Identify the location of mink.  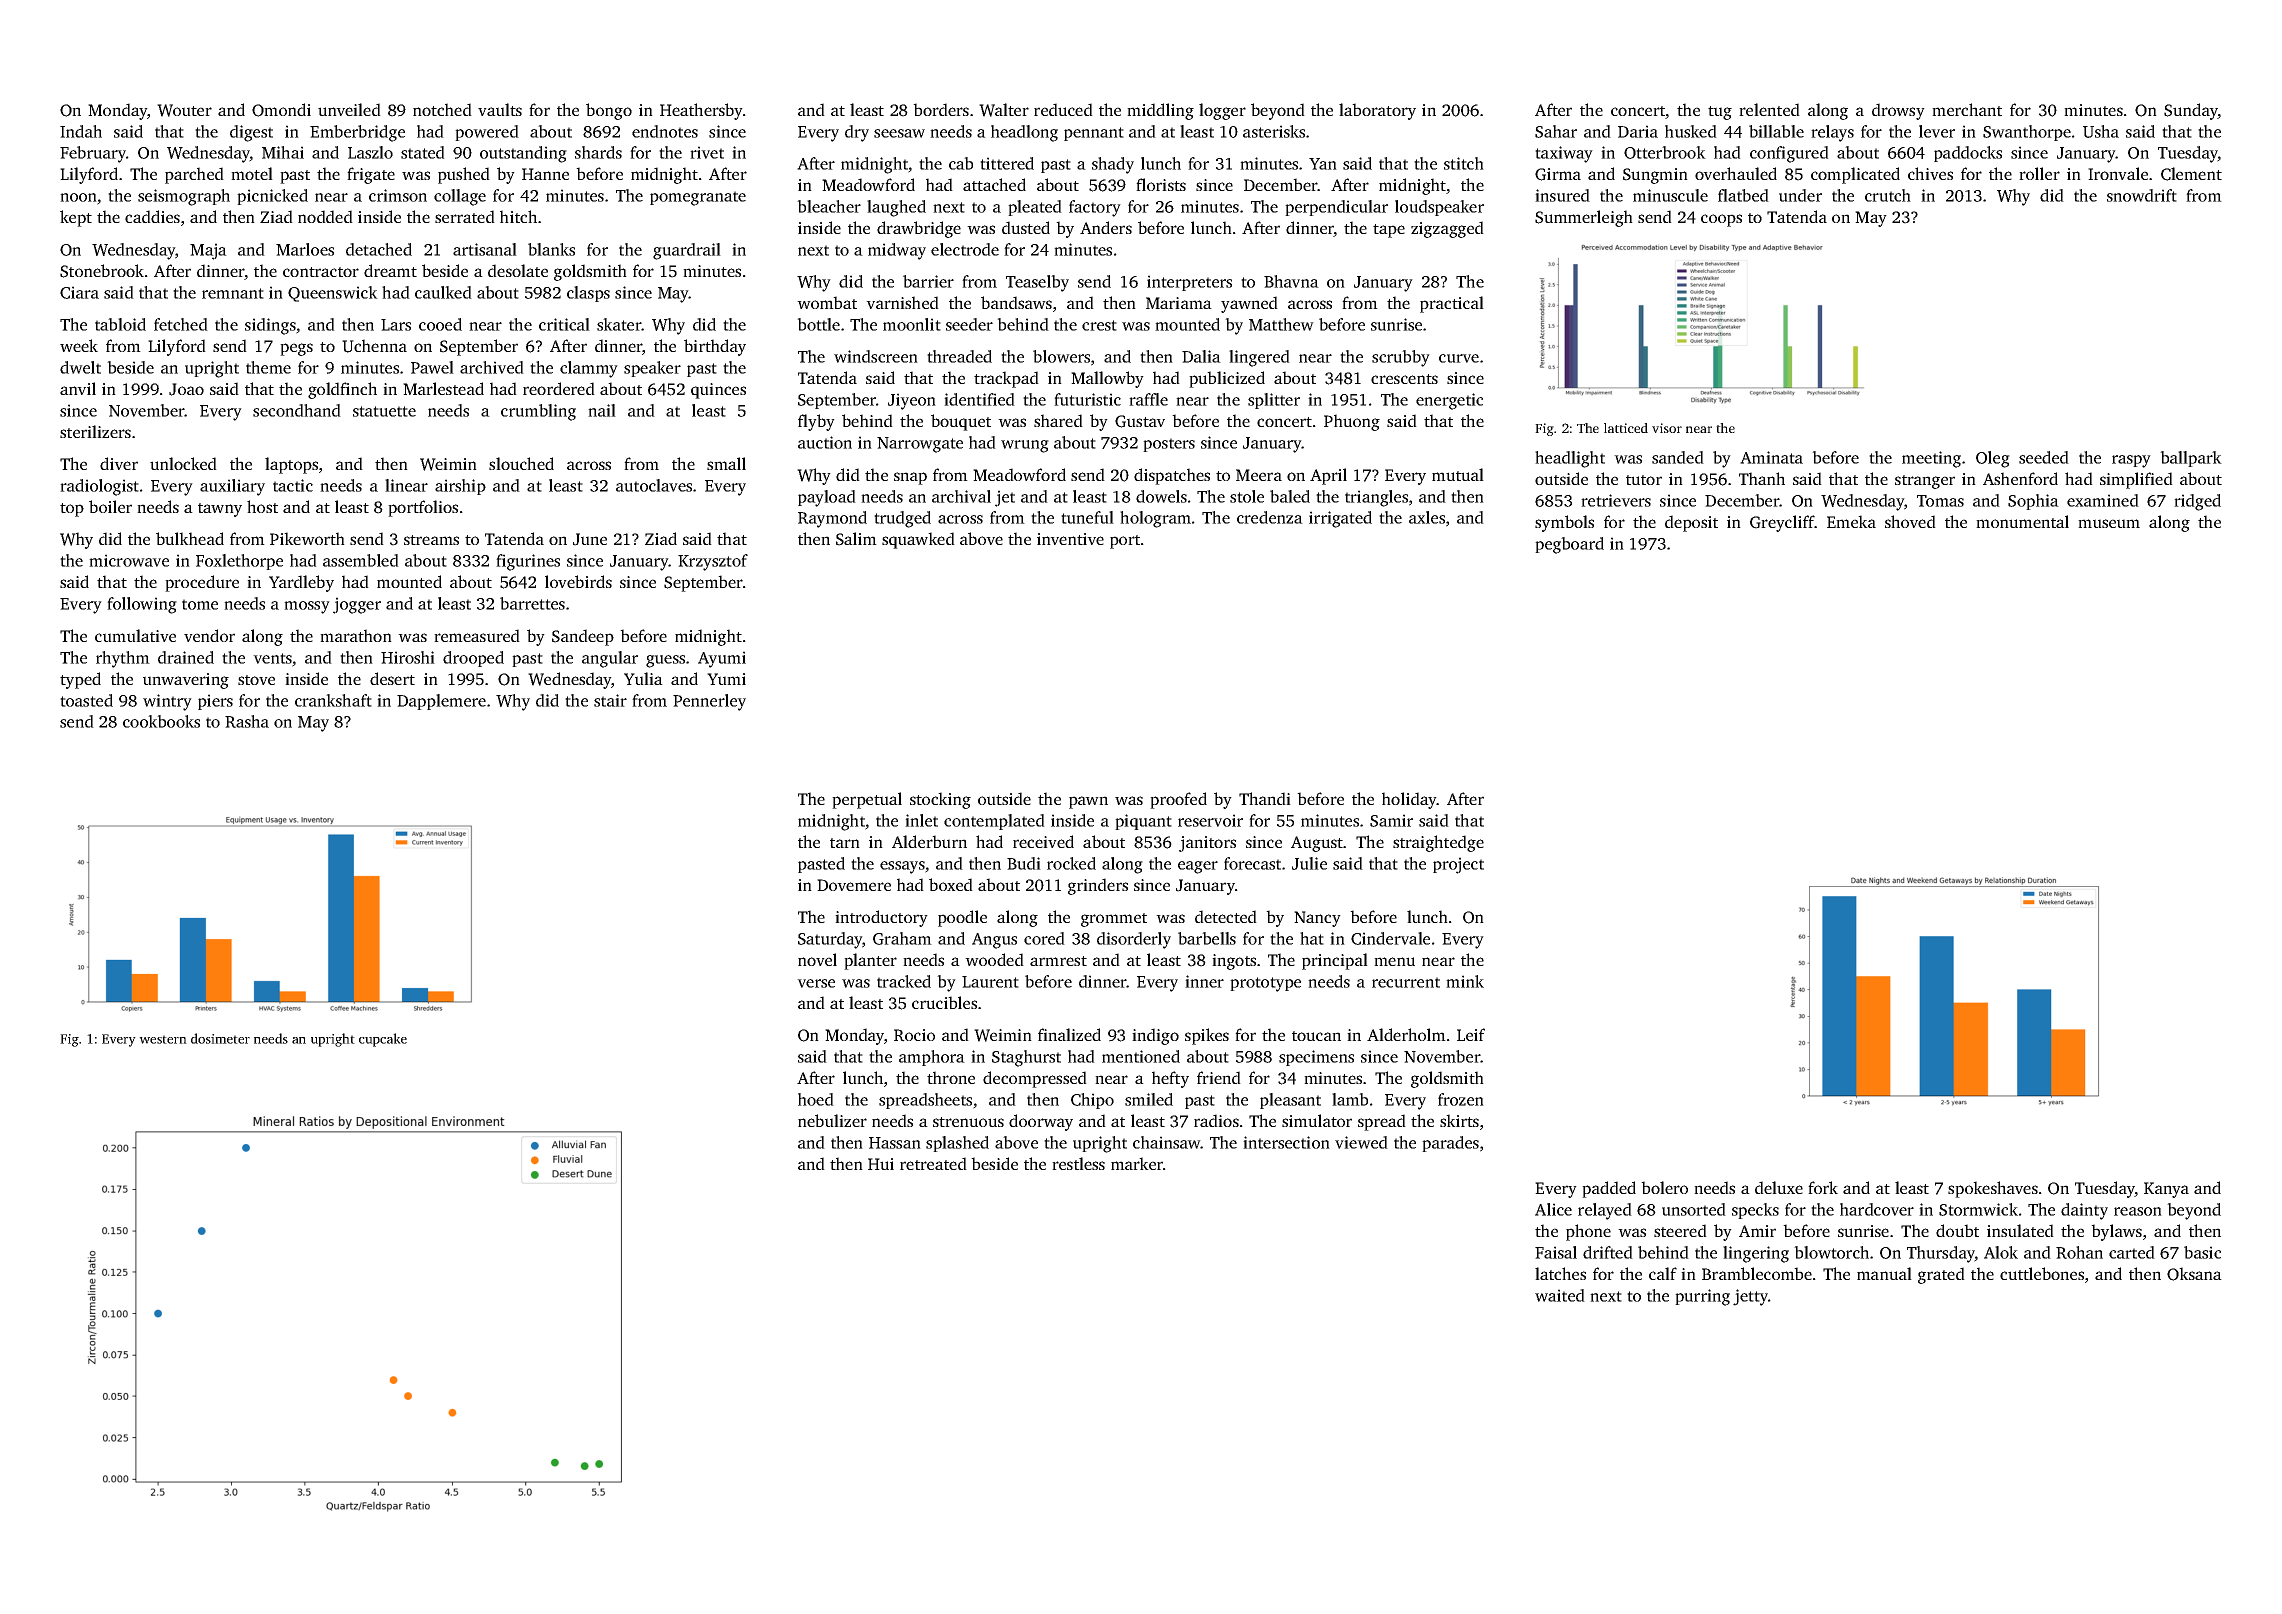
(1465, 981).
